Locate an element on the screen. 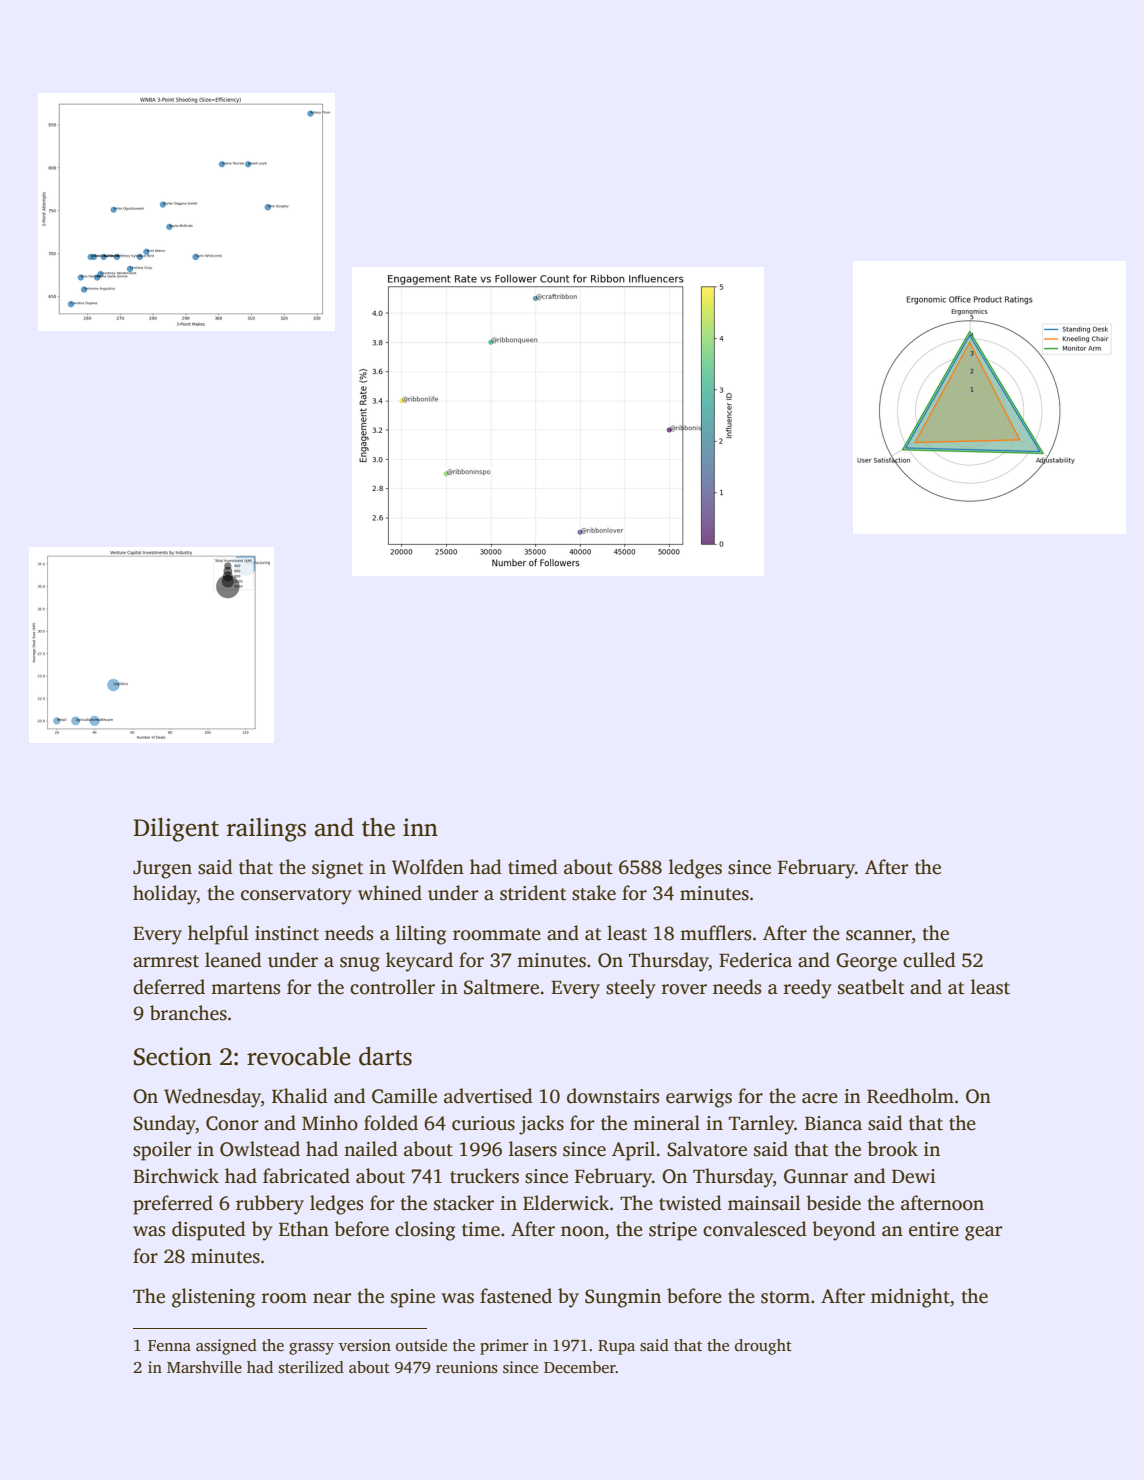 This screenshot has width=1144, height=1480. near is located at coordinates (332, 1298).
